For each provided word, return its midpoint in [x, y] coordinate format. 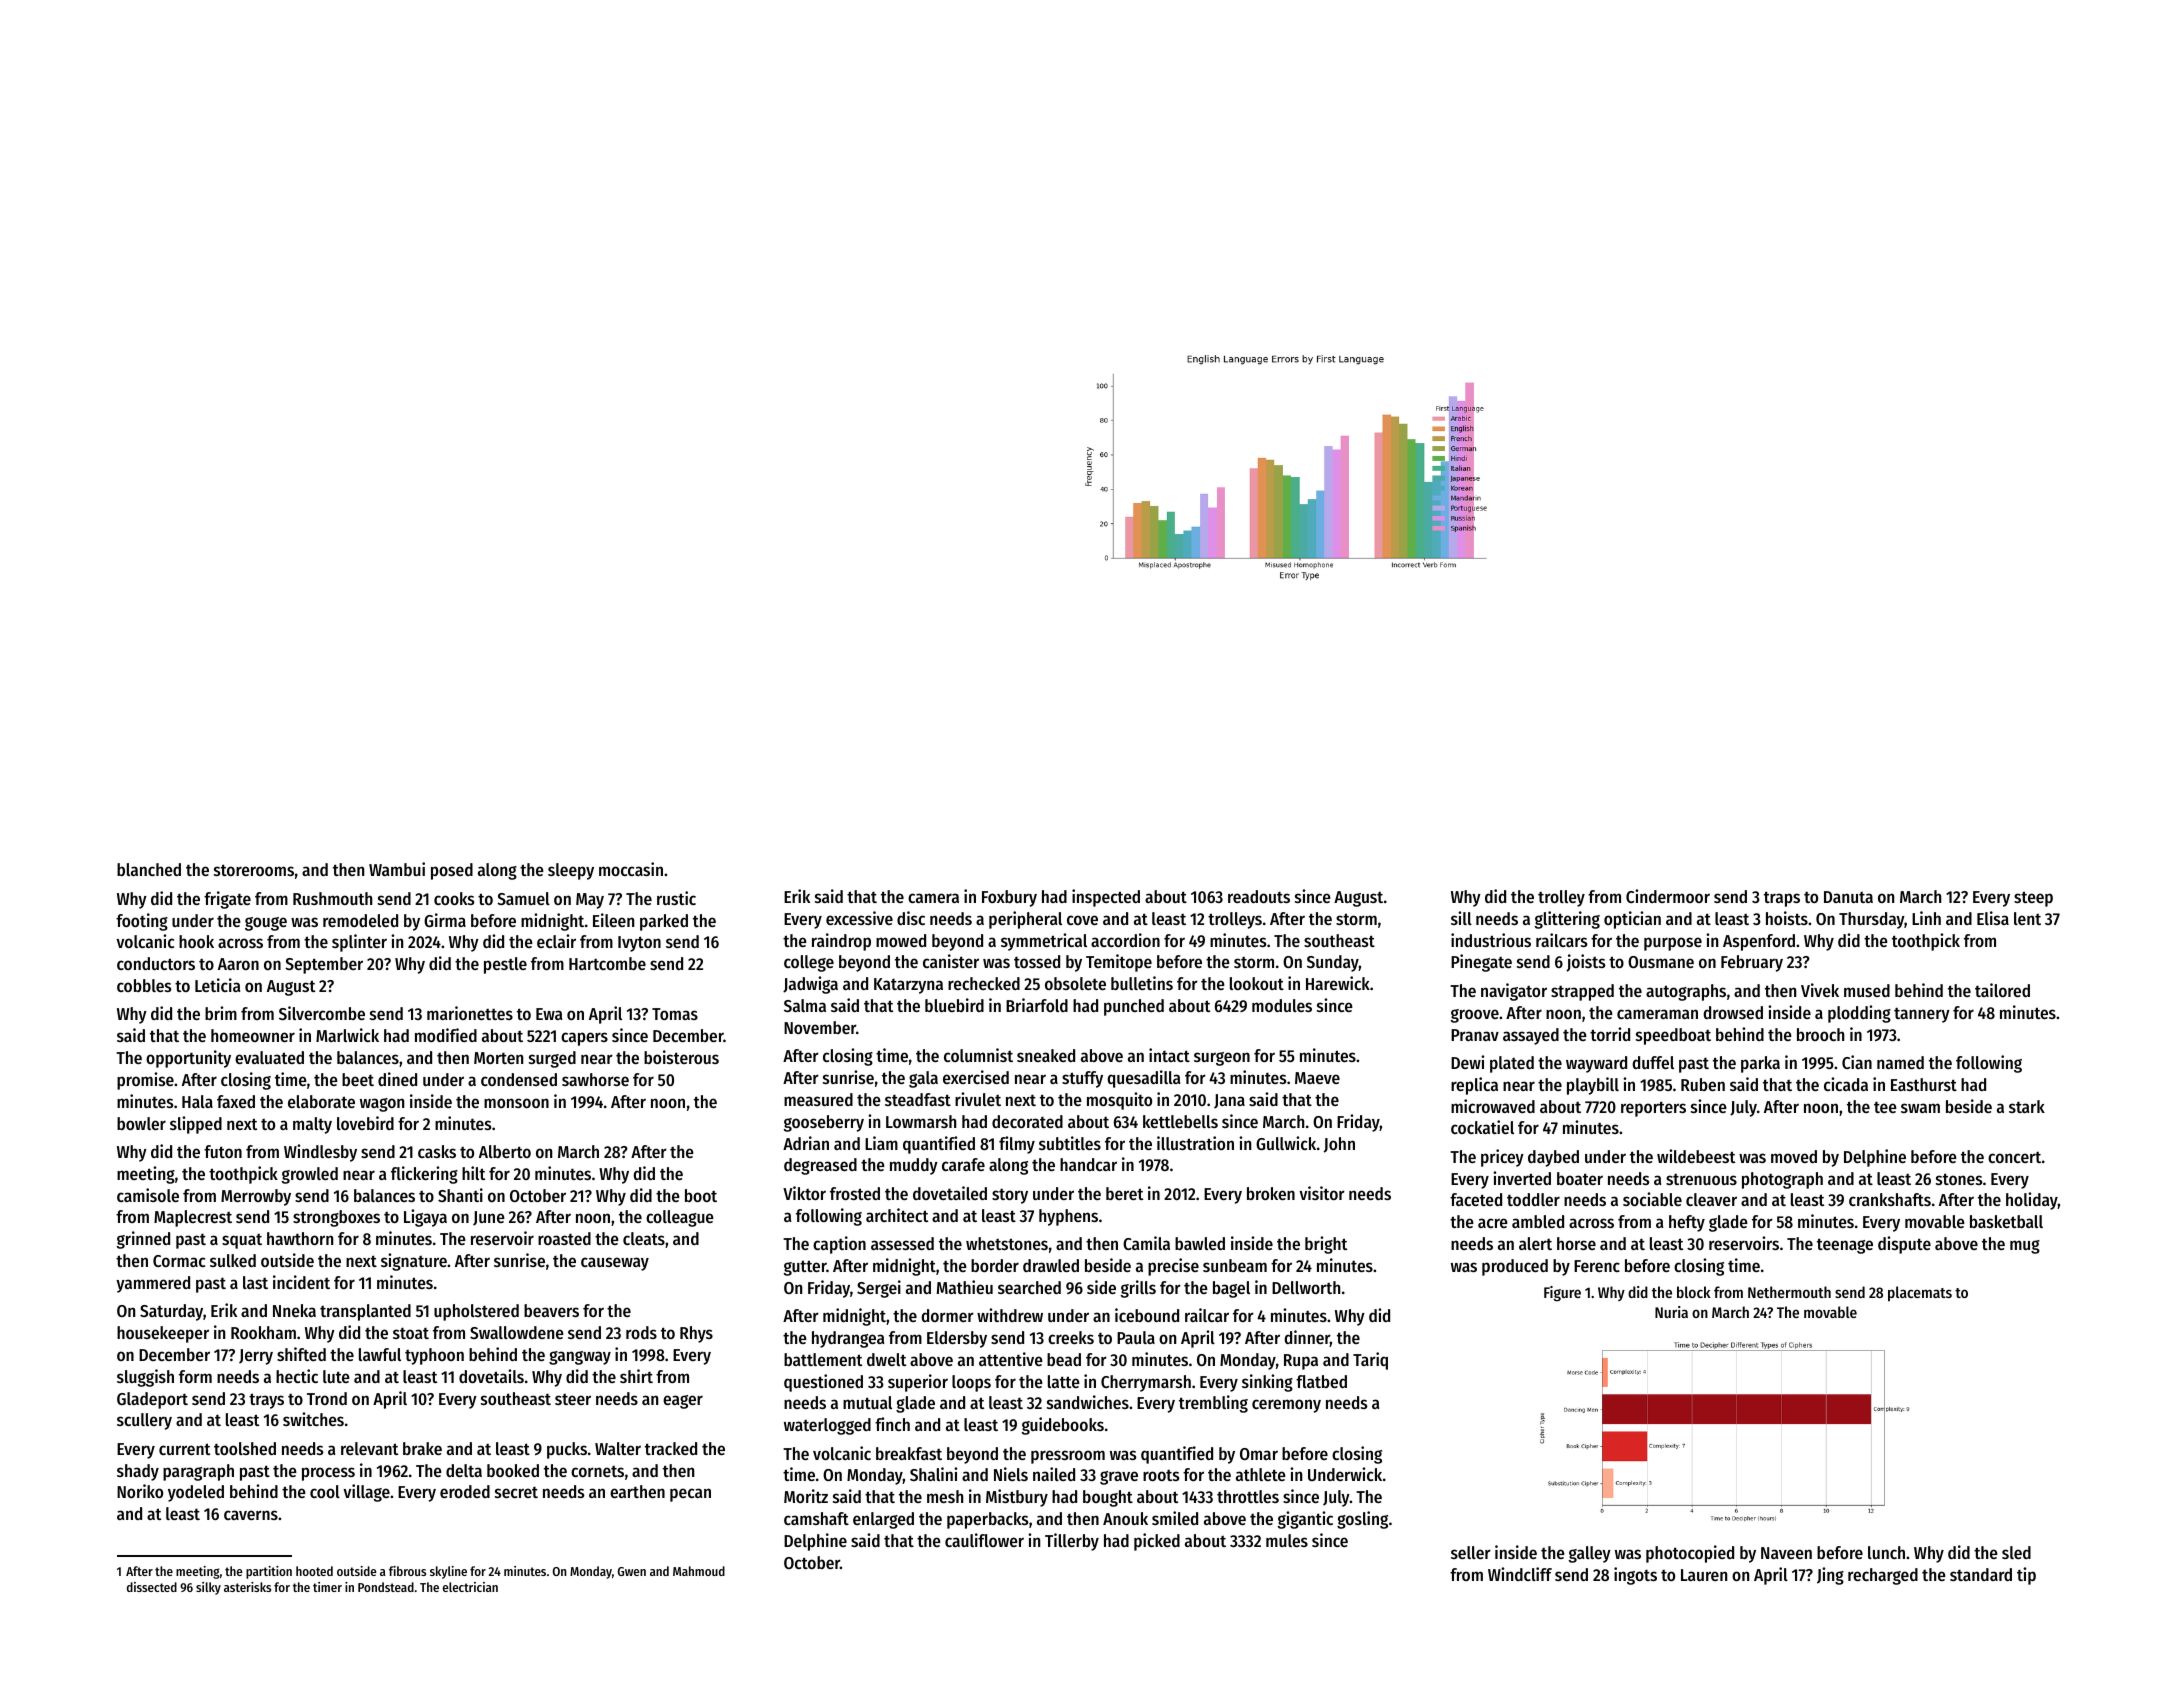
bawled [1200, 1243]
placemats [1920, 1294]
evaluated [269, 1057]
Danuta [1848, 897]
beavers [551, 1310]
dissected [152, 1587]
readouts [1259, 896]
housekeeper [163, 1334]
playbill [1593, 1086]
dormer [947, 1315]
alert [1535, 1243]
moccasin [631, 869]
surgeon [1222, 1059]
